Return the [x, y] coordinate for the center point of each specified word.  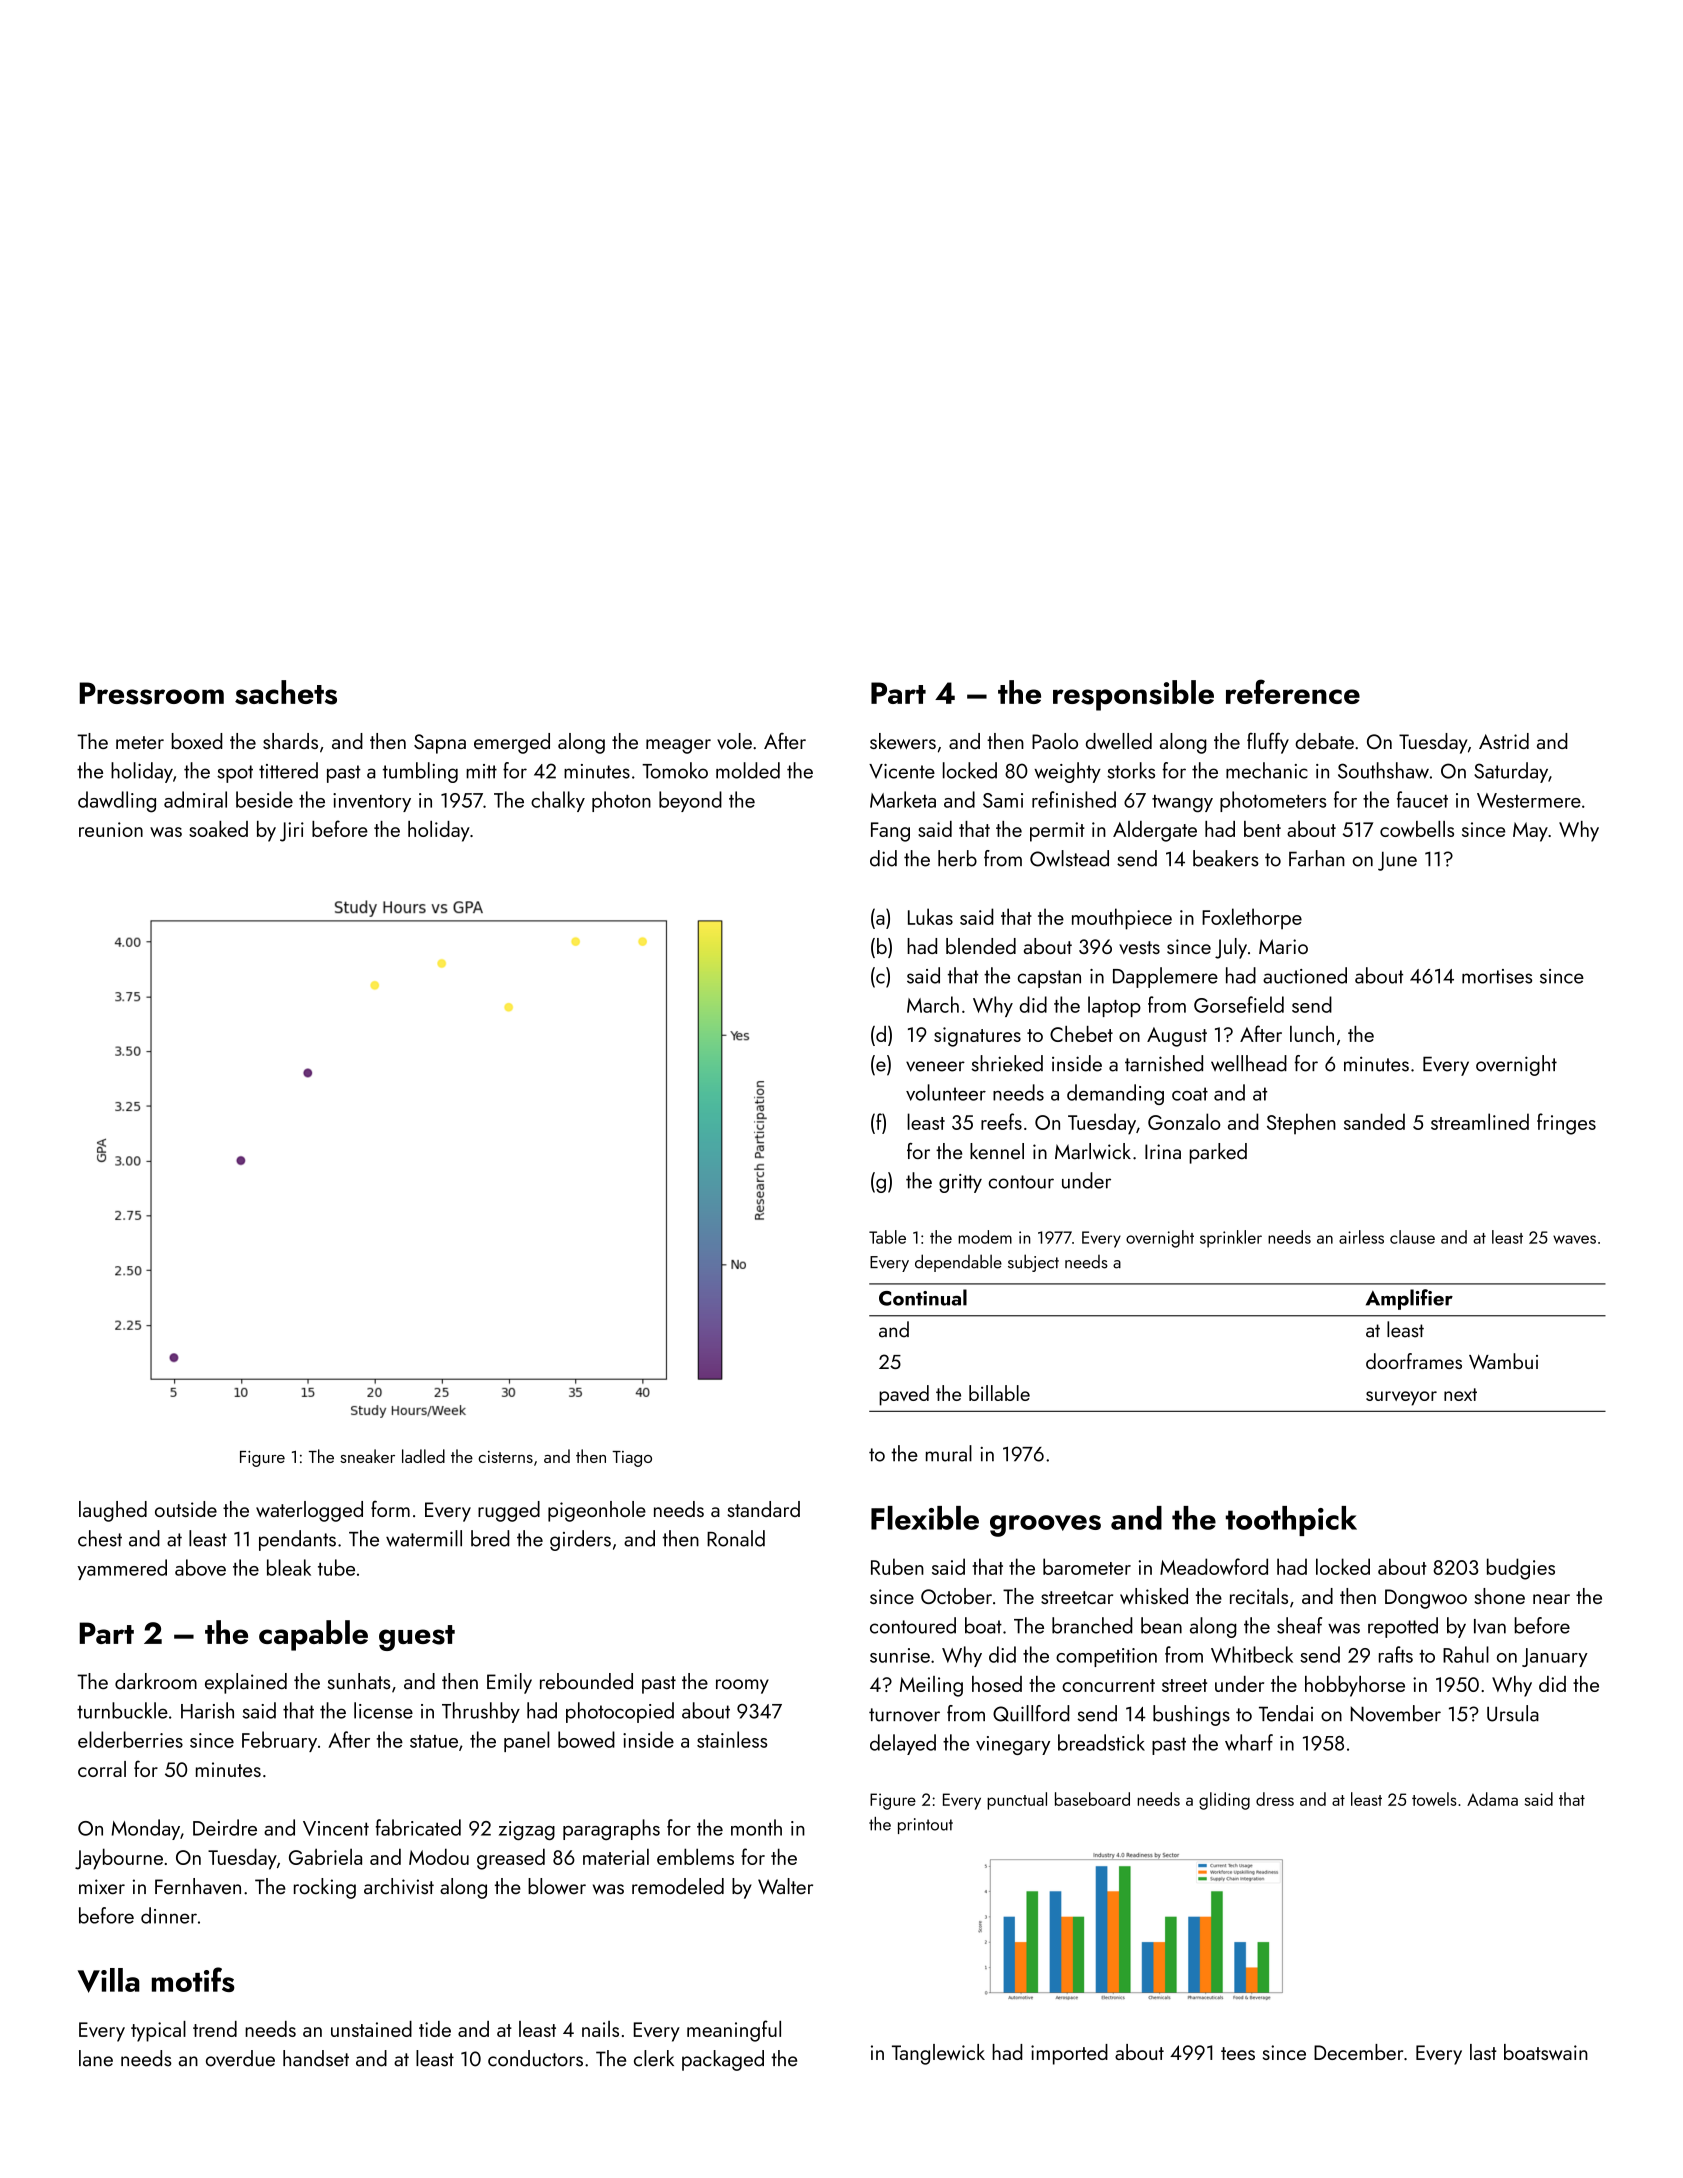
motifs [193, 1979]
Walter [785, 1886]
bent [1262, 829]
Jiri [292, 832]
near [1551, 1599]
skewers [903, 741]
